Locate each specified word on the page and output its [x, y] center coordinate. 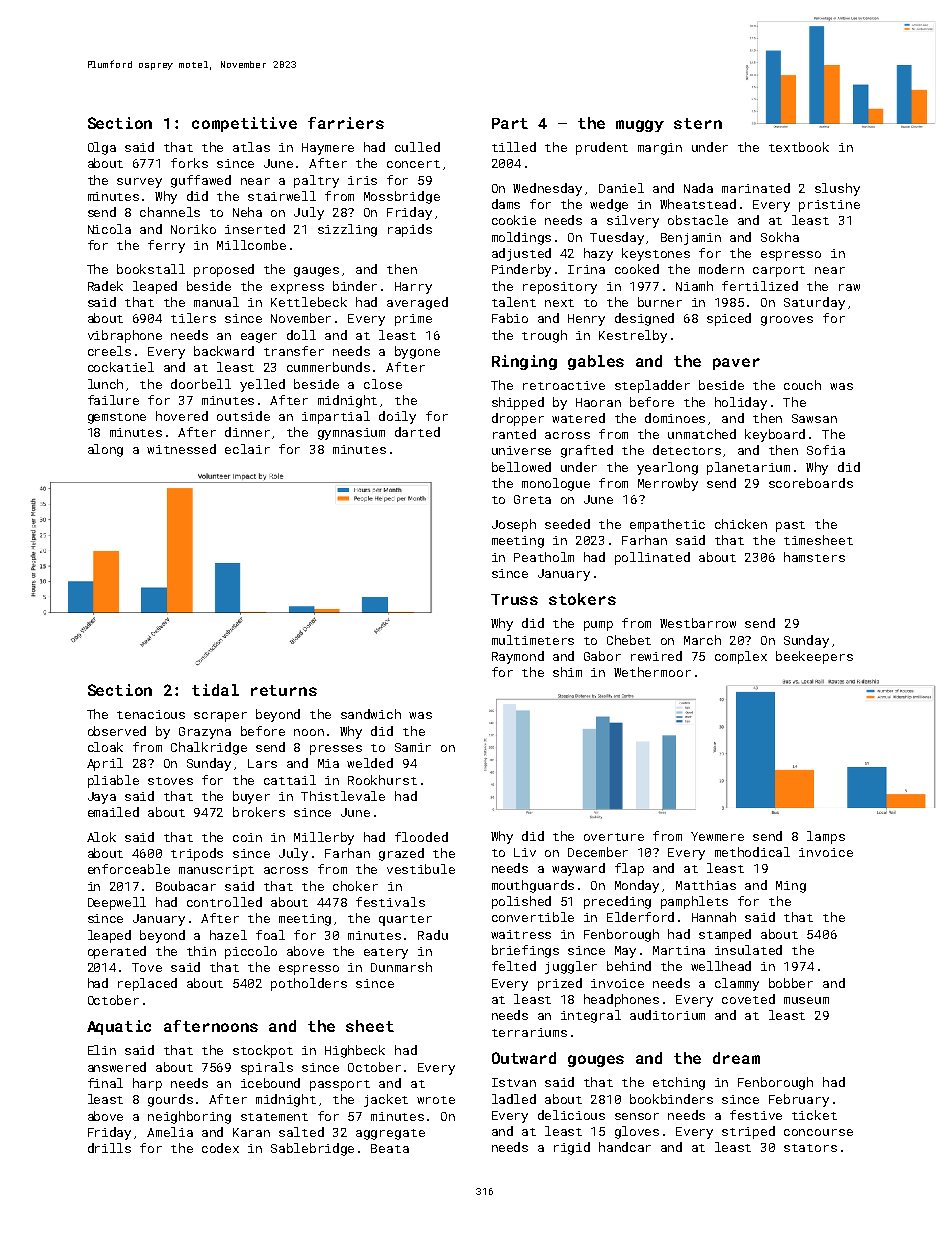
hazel [228, 935]
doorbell [201, 384]
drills [109, 1148]
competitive [244, 124]
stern [698, 123]
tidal [215, 690]
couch [802, 385]
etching [679, 1083]
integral [591, 1016]
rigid [572, 1148]
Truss [514, 599]
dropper [518, 419]
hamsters [814, 557]
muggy [640, 126]
